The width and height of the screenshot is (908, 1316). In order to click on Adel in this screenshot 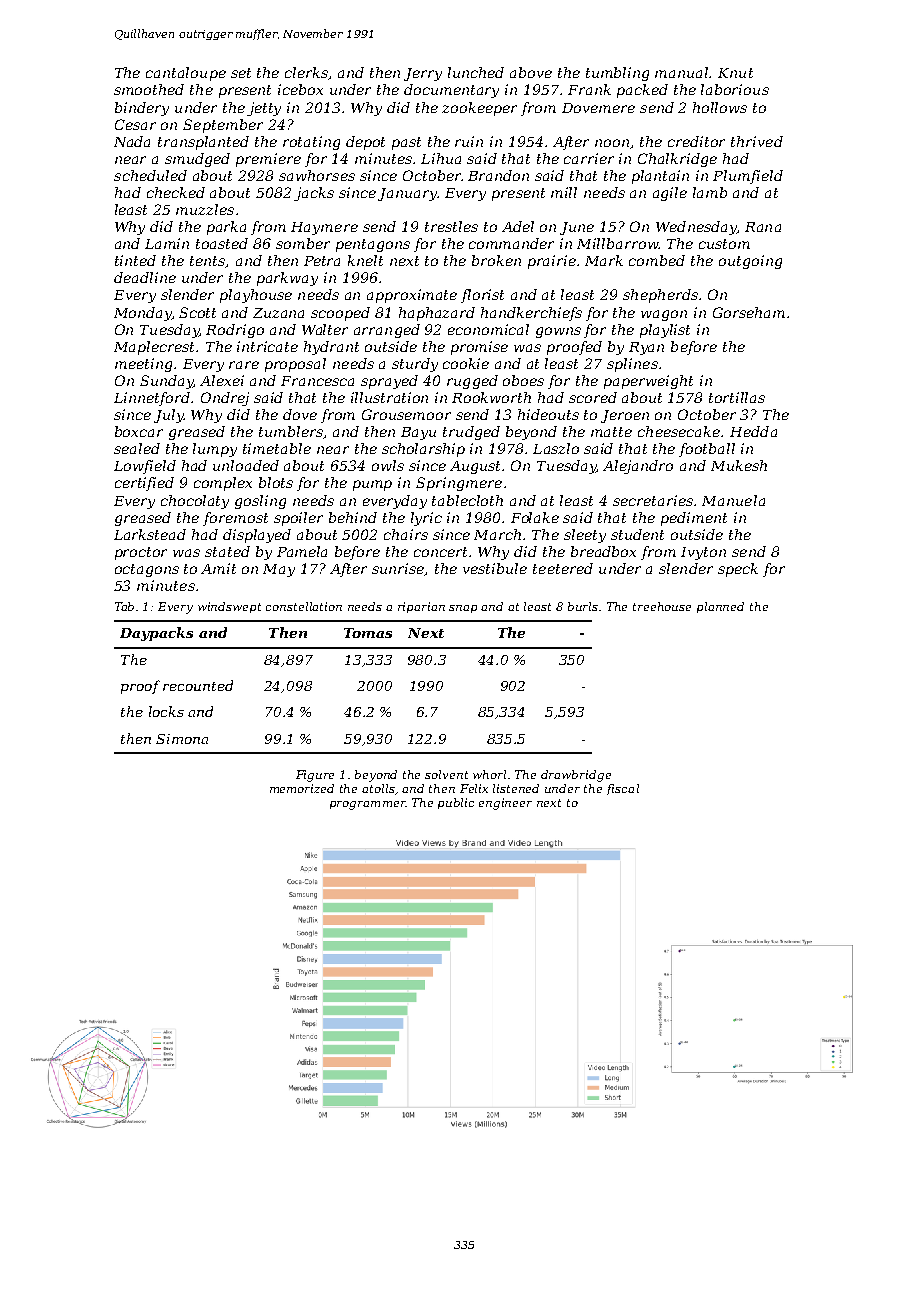, I will do `click(518, 226)`.
